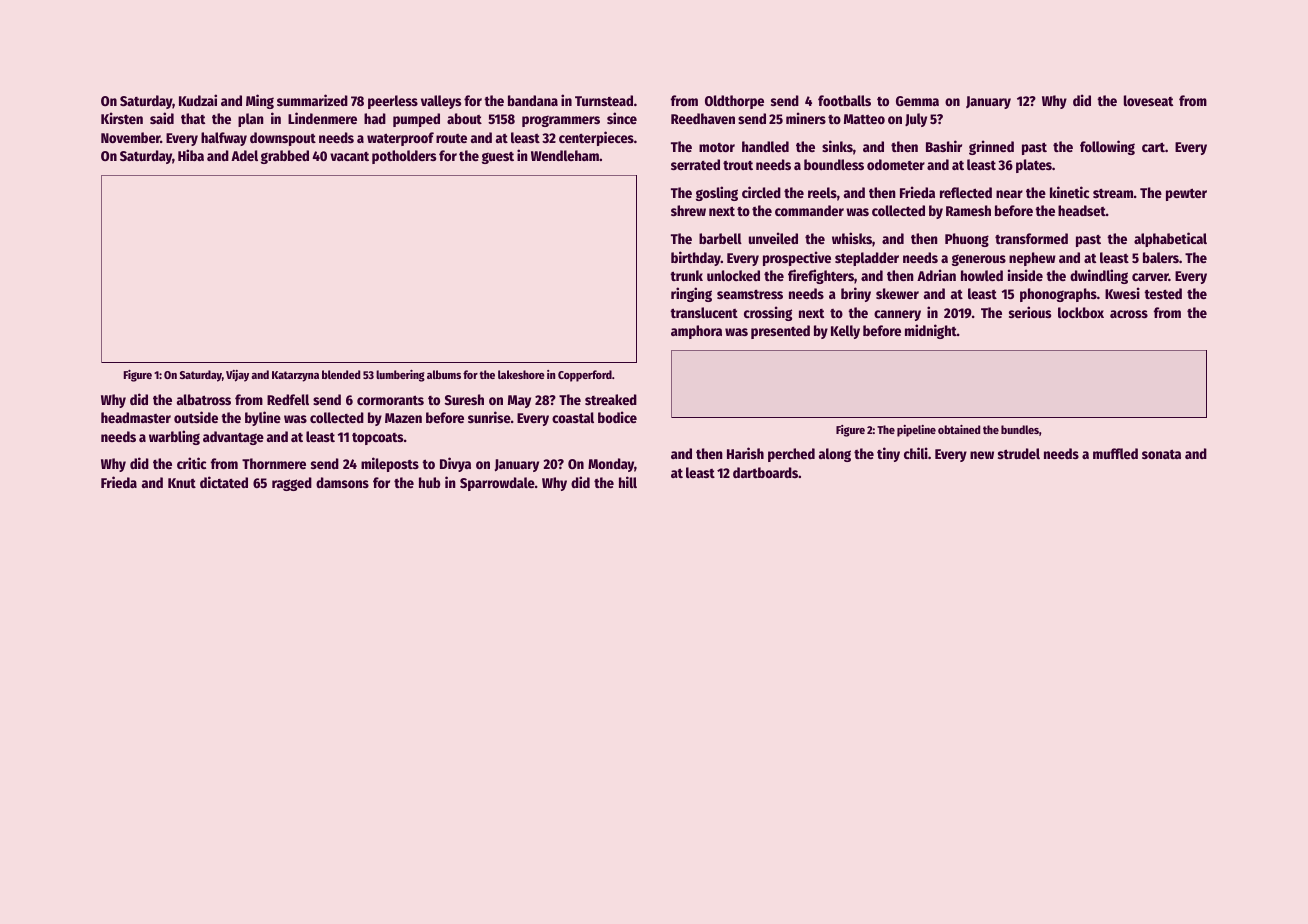  Describe the element at coordinates (1153, 147) in the page. I see `cart` at that location.
